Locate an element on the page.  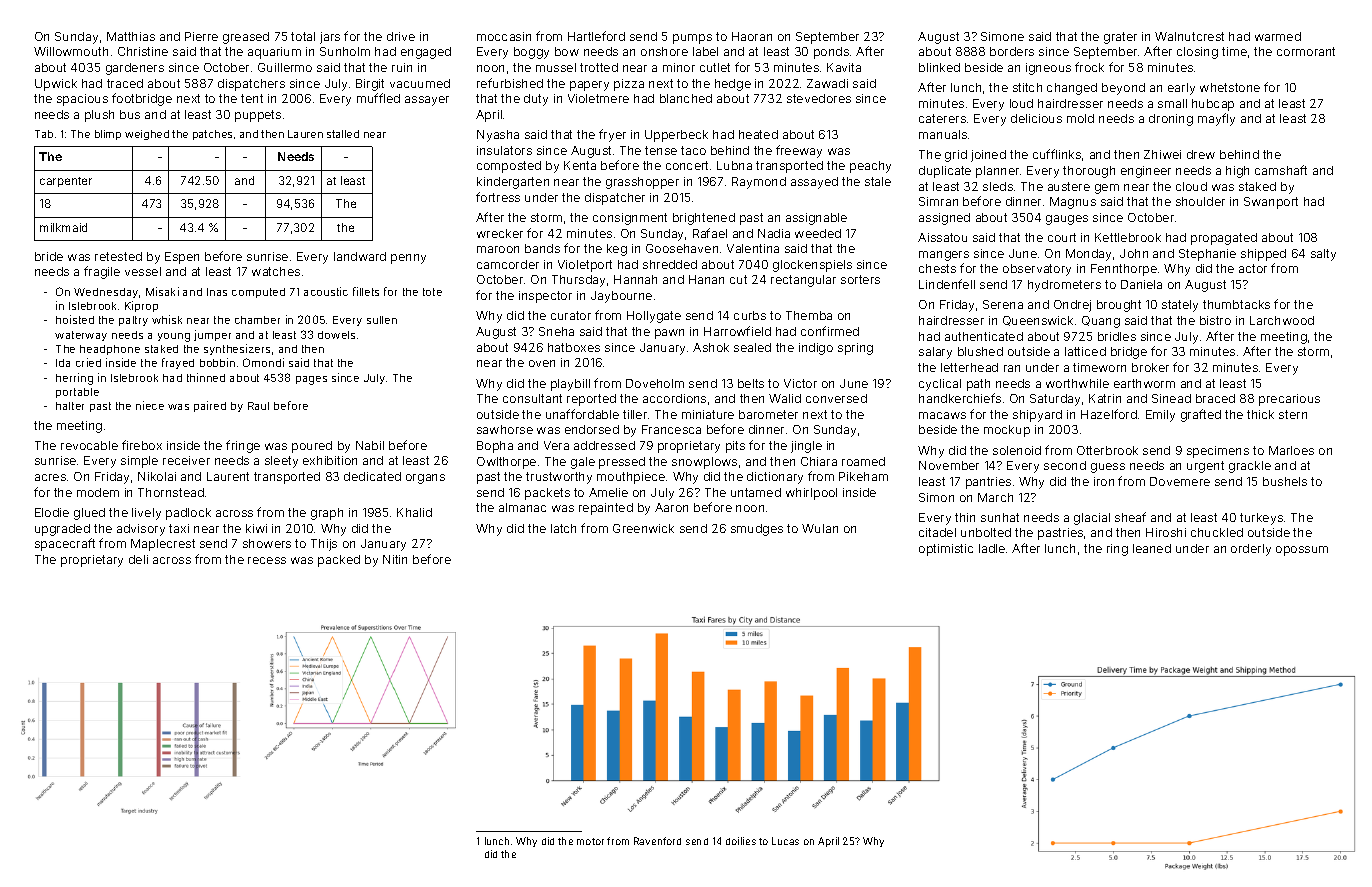
warmed is located at coordinates (1278, 36).
